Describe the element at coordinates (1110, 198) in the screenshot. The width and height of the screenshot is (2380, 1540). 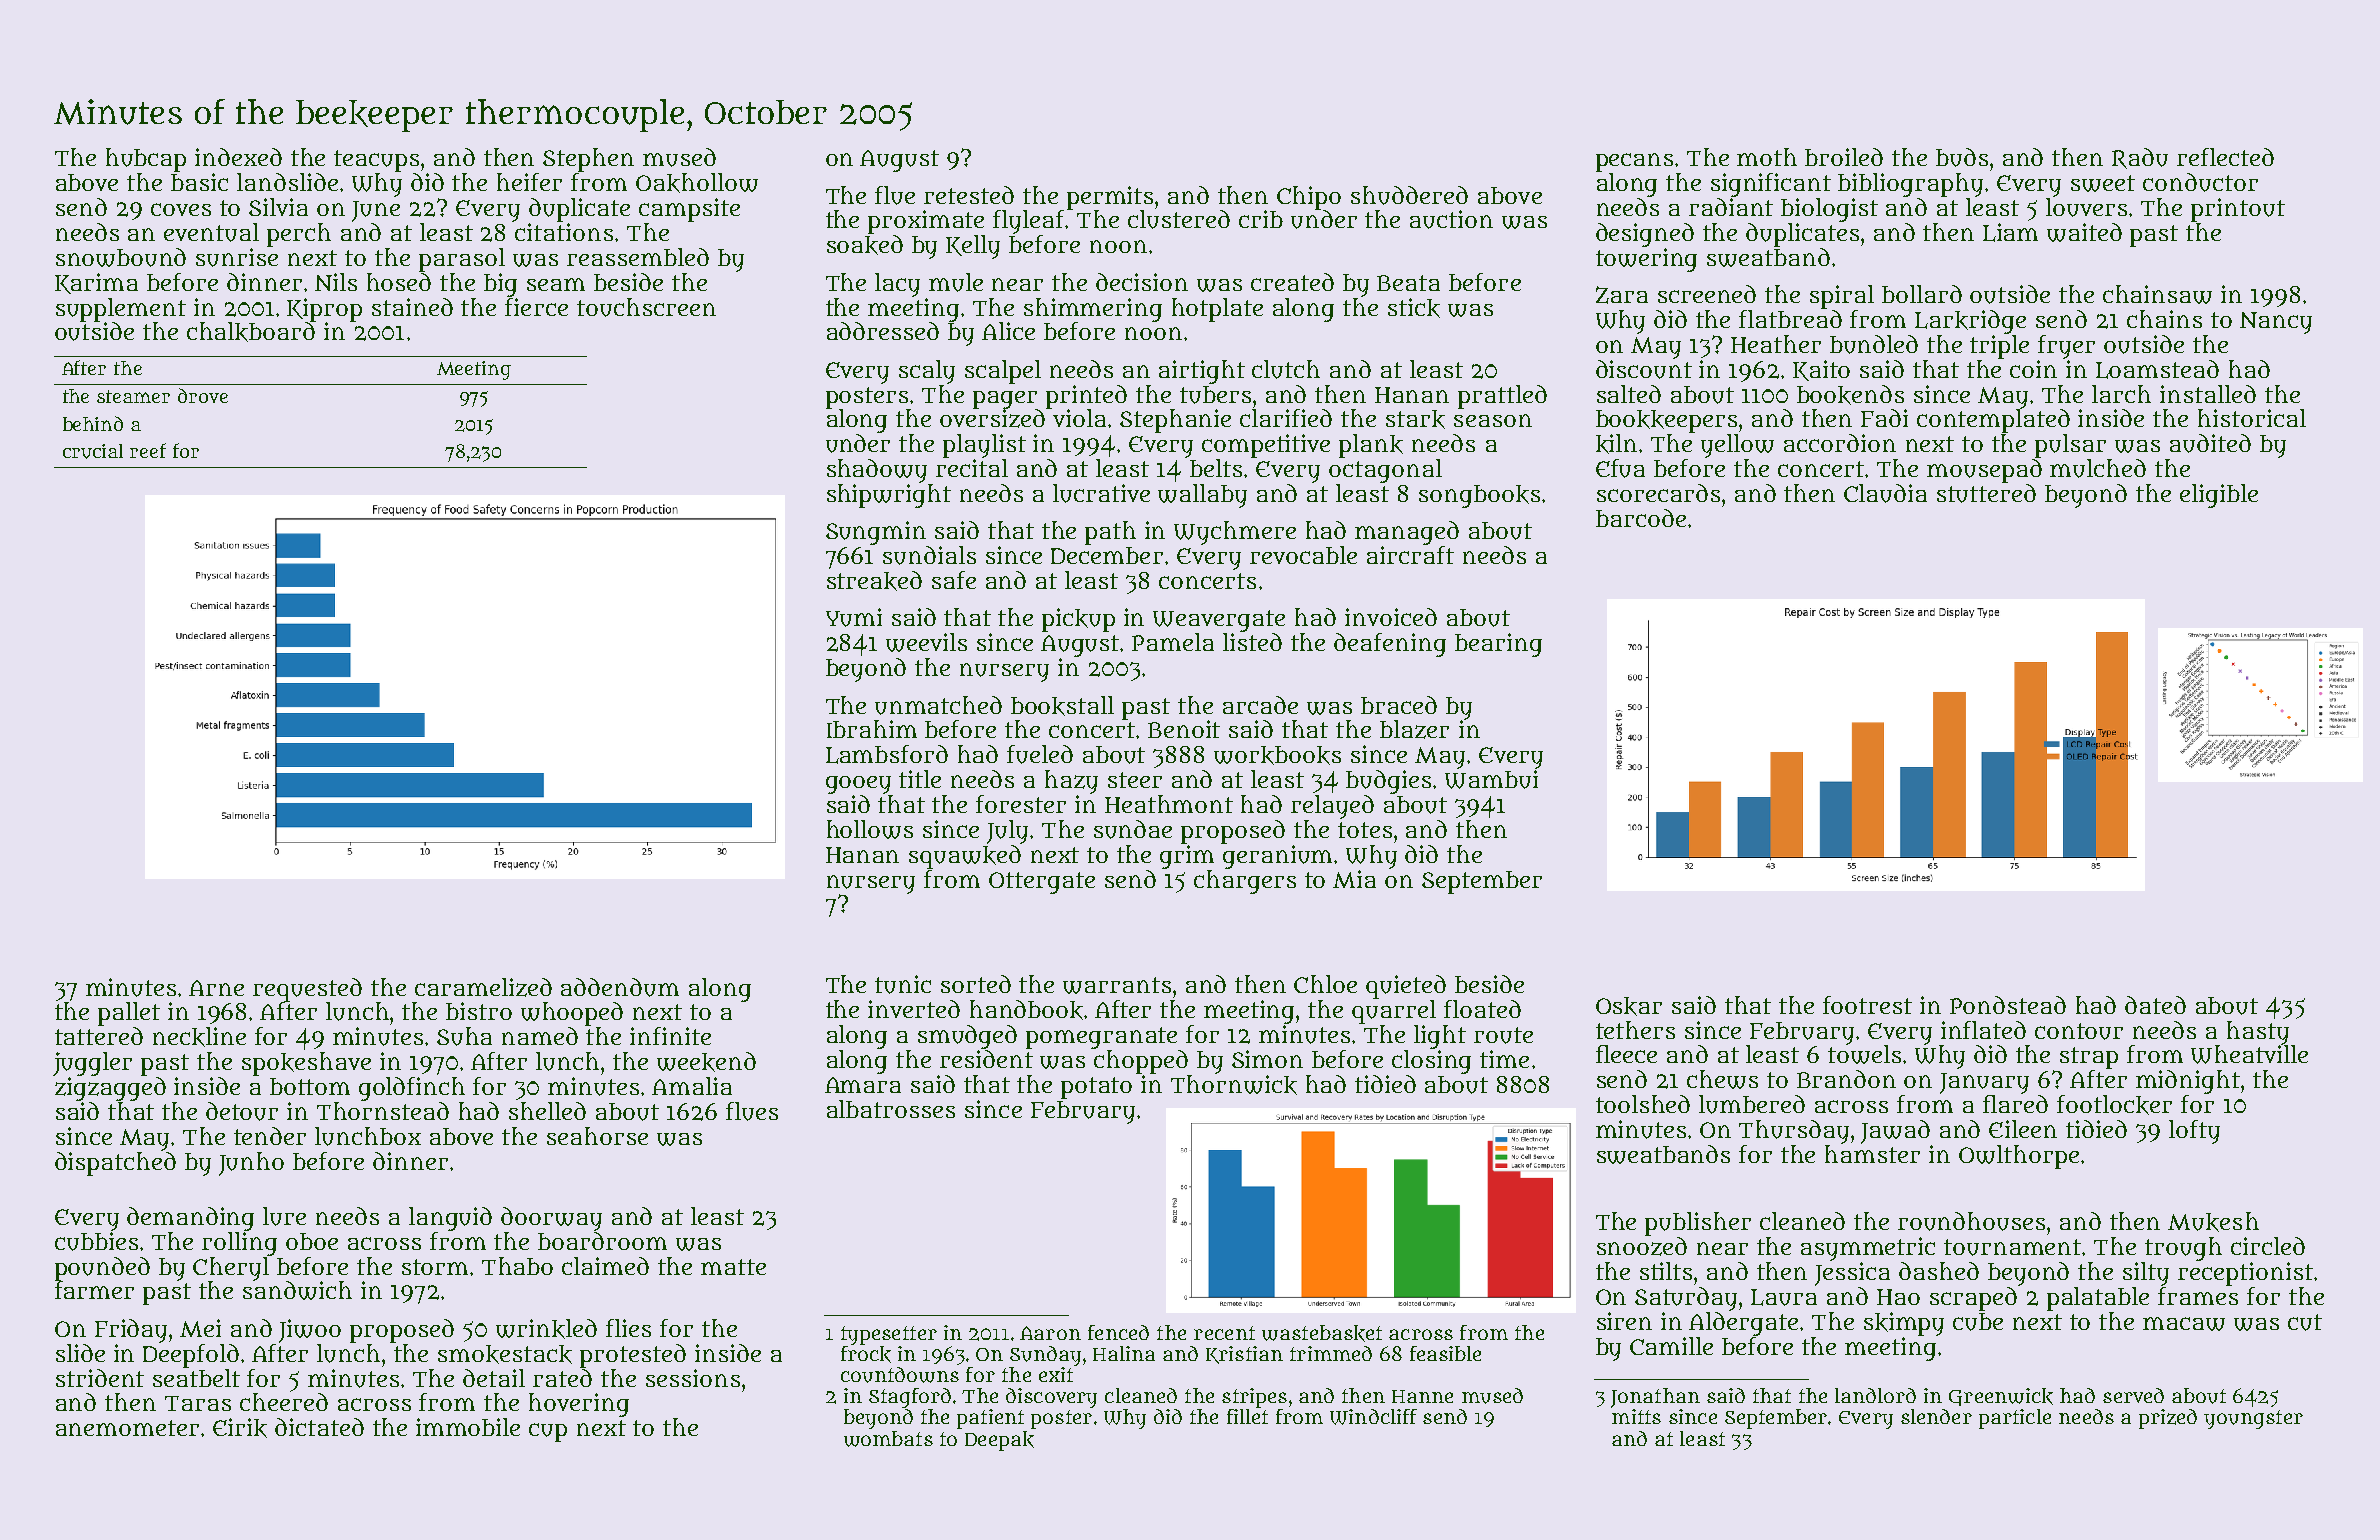
I see `permits` at that location.
